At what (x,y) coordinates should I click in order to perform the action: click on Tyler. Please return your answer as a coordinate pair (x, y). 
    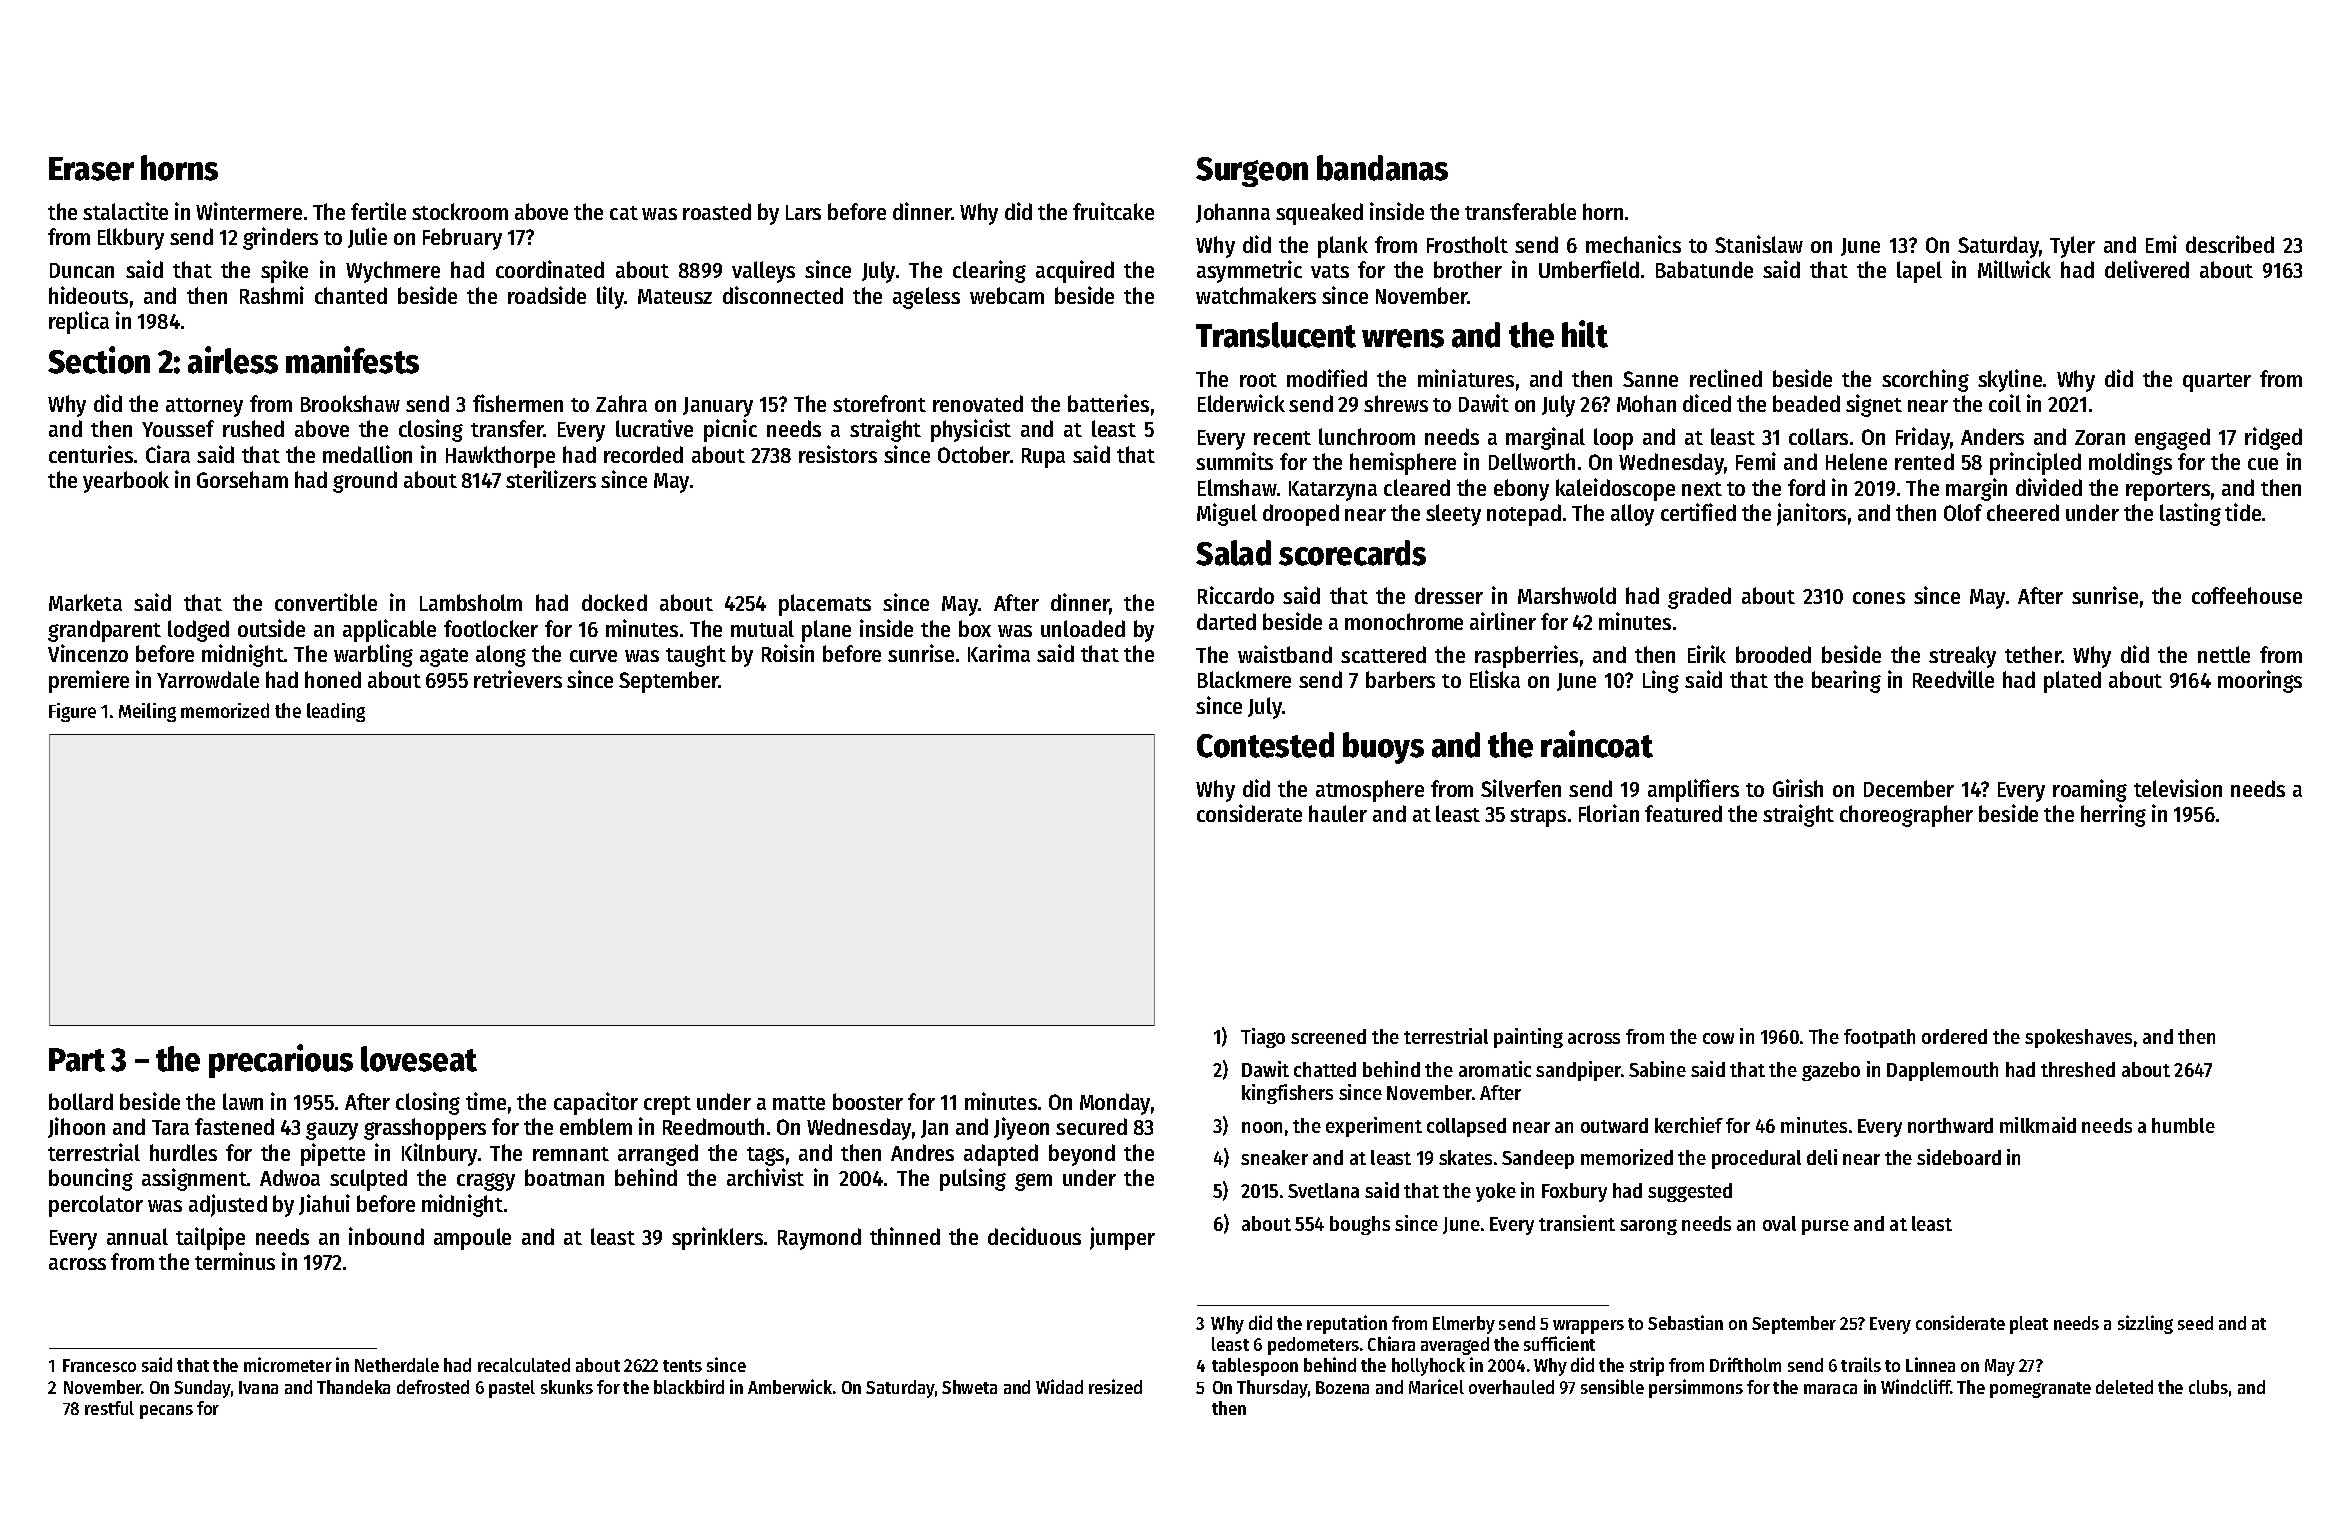
    Looking at the image, I should click on (2072, 247).
